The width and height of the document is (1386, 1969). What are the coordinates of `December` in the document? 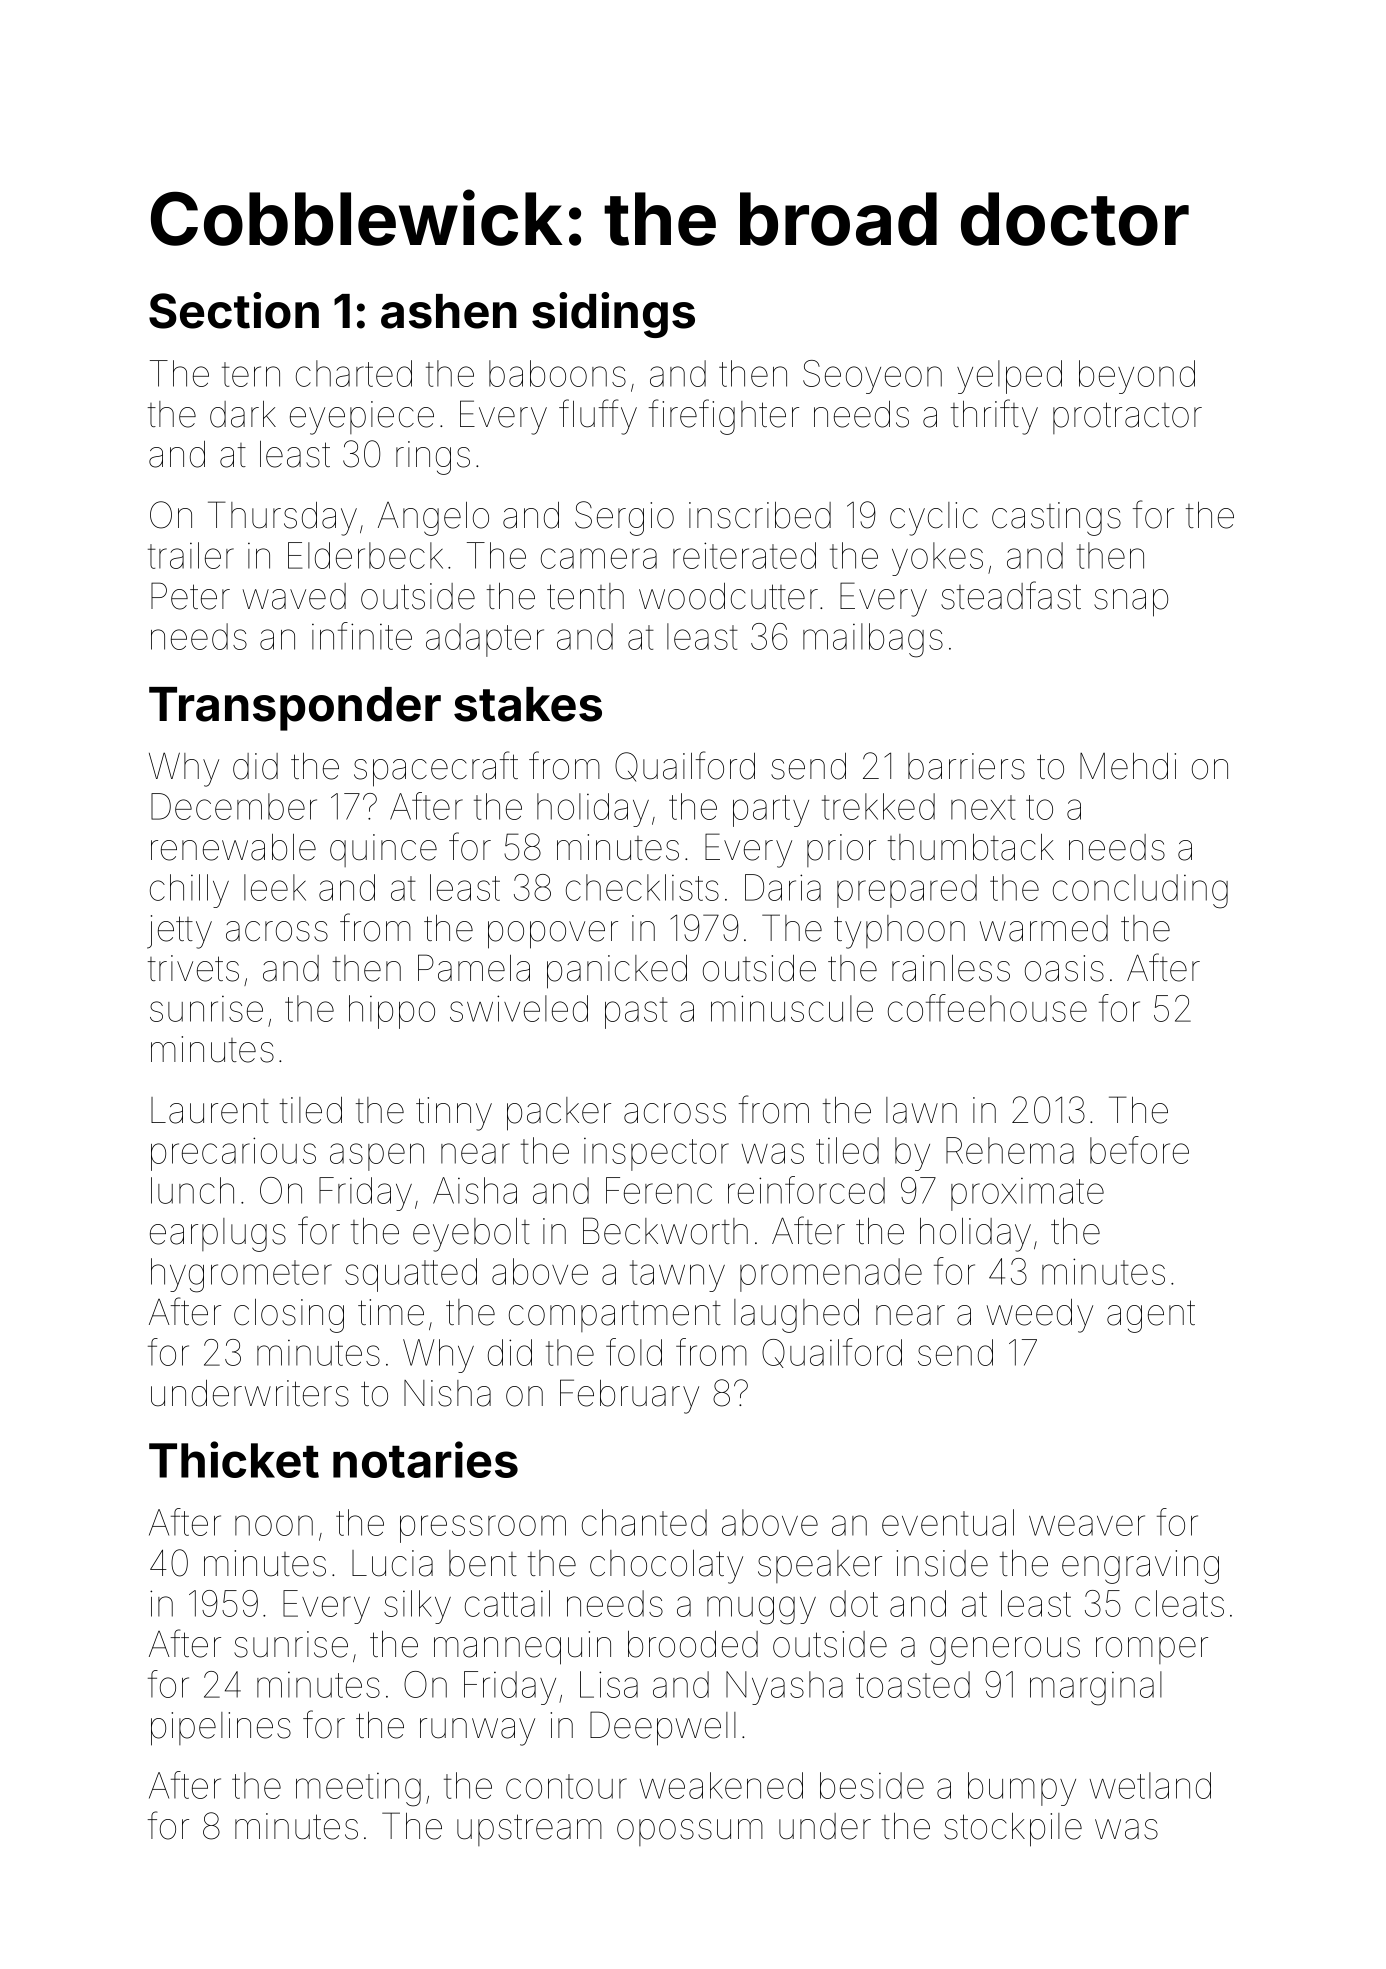 It's located at (234, 806).
